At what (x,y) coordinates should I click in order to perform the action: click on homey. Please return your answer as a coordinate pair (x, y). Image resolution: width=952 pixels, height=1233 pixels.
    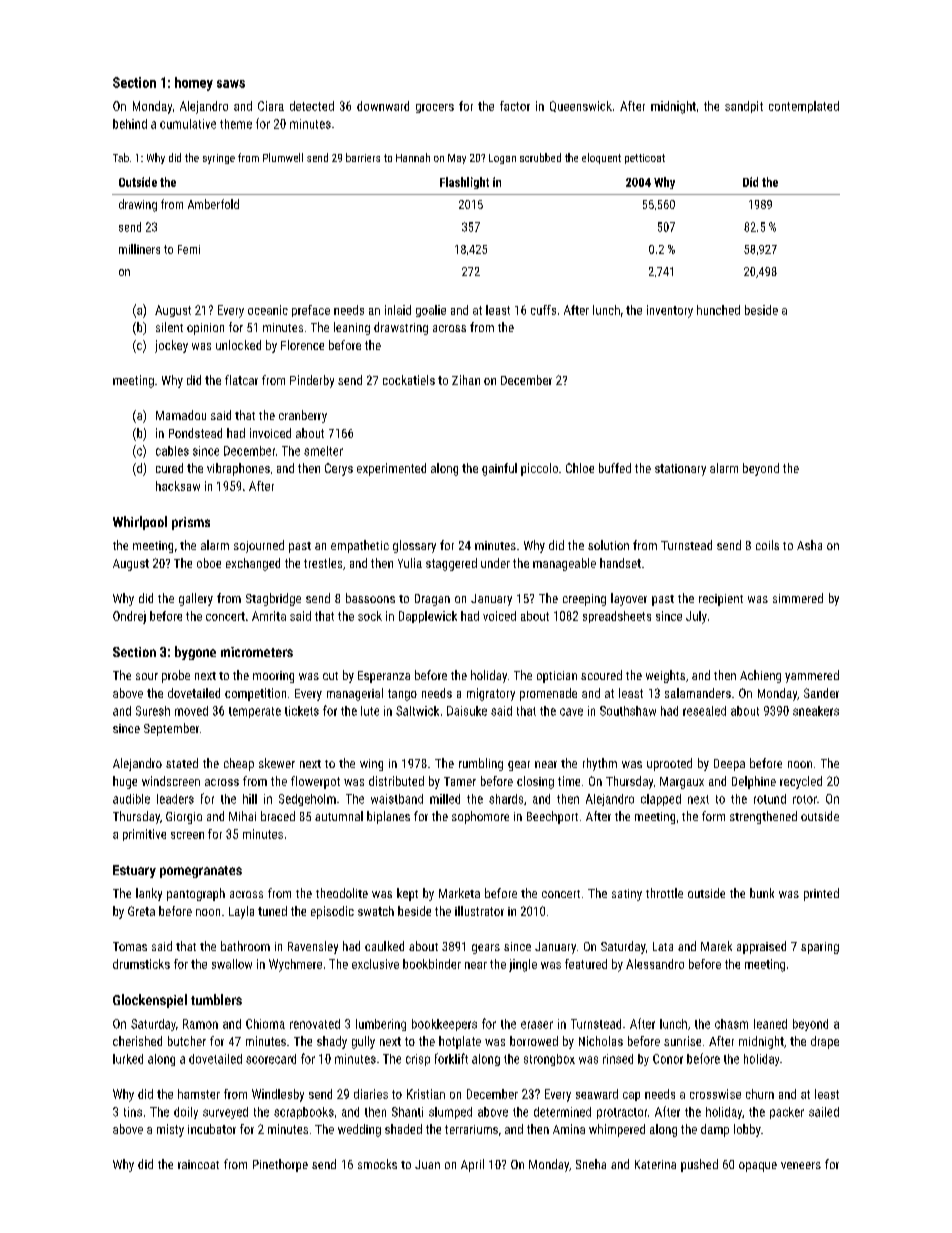
    Looking at the image, I should click on (194, 84).
